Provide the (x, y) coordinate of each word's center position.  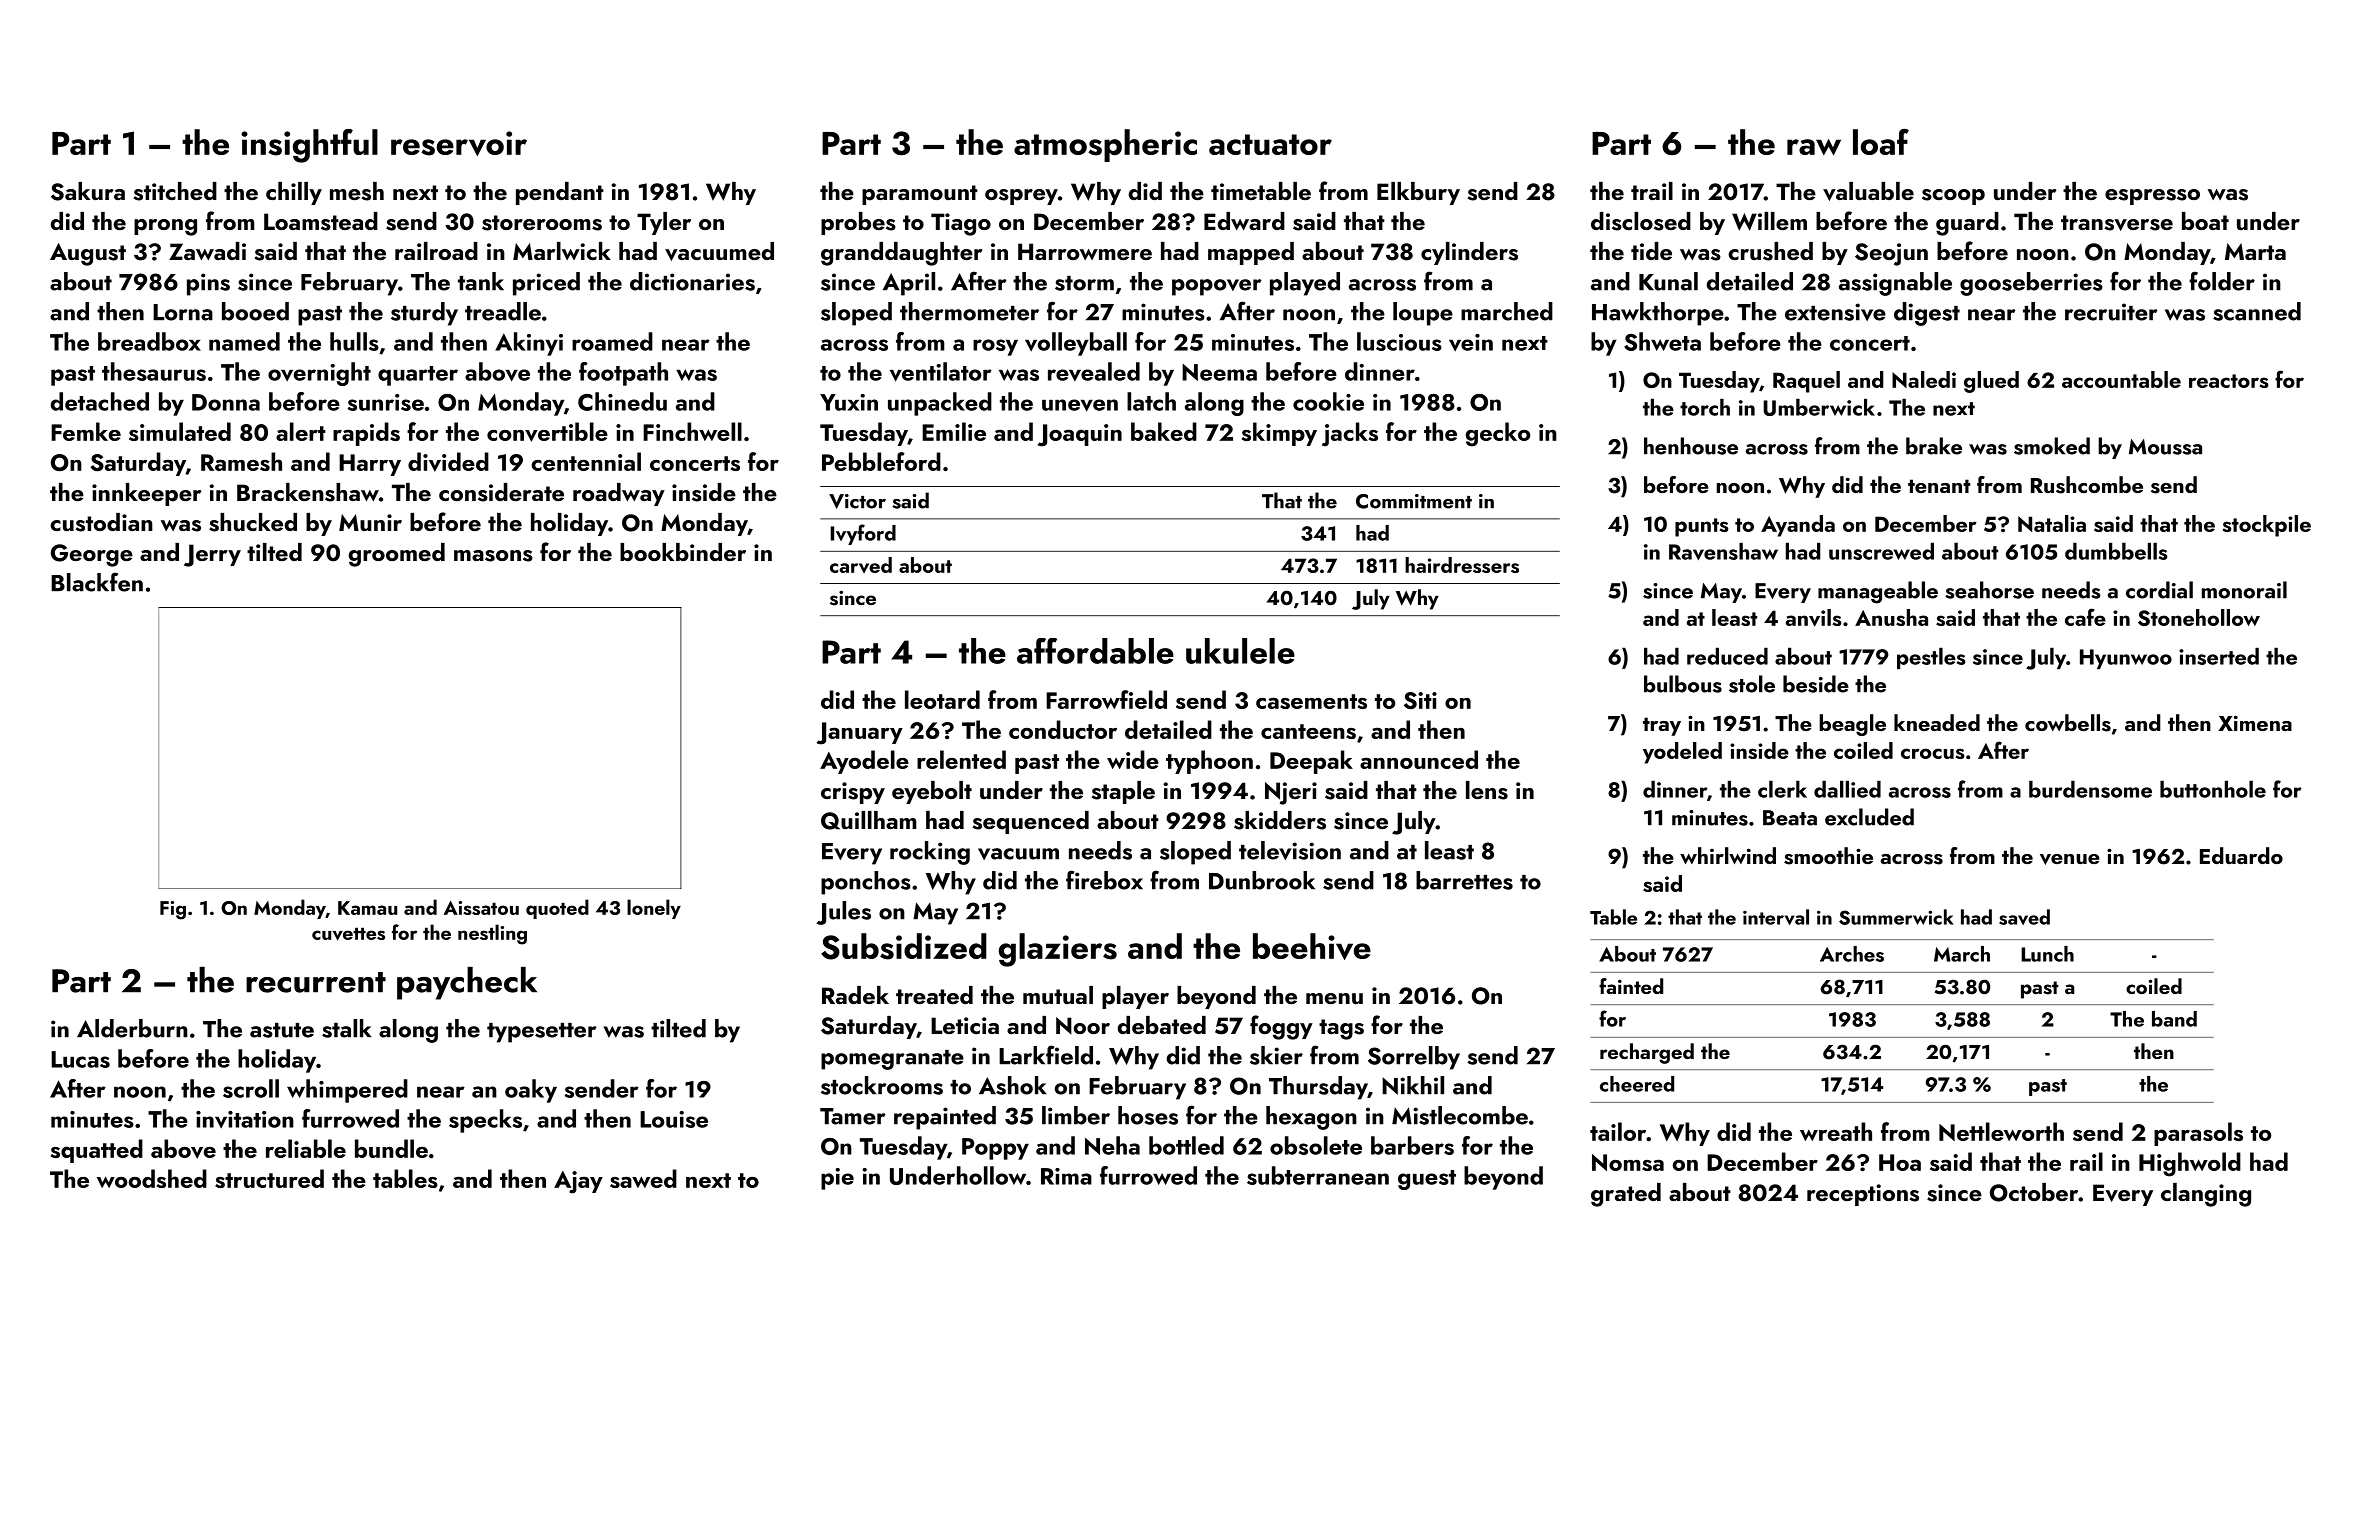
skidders (1280, 820)
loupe (1423, 314)
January (860, 733)
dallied (1847, 789)
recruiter (2111, 312)
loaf (1881, 142)
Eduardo (2241, 855)
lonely (654, 909)
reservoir (459, 143)
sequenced (1030, 822)
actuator (1270, 144)
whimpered (347, 1091)
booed (255, 311)
